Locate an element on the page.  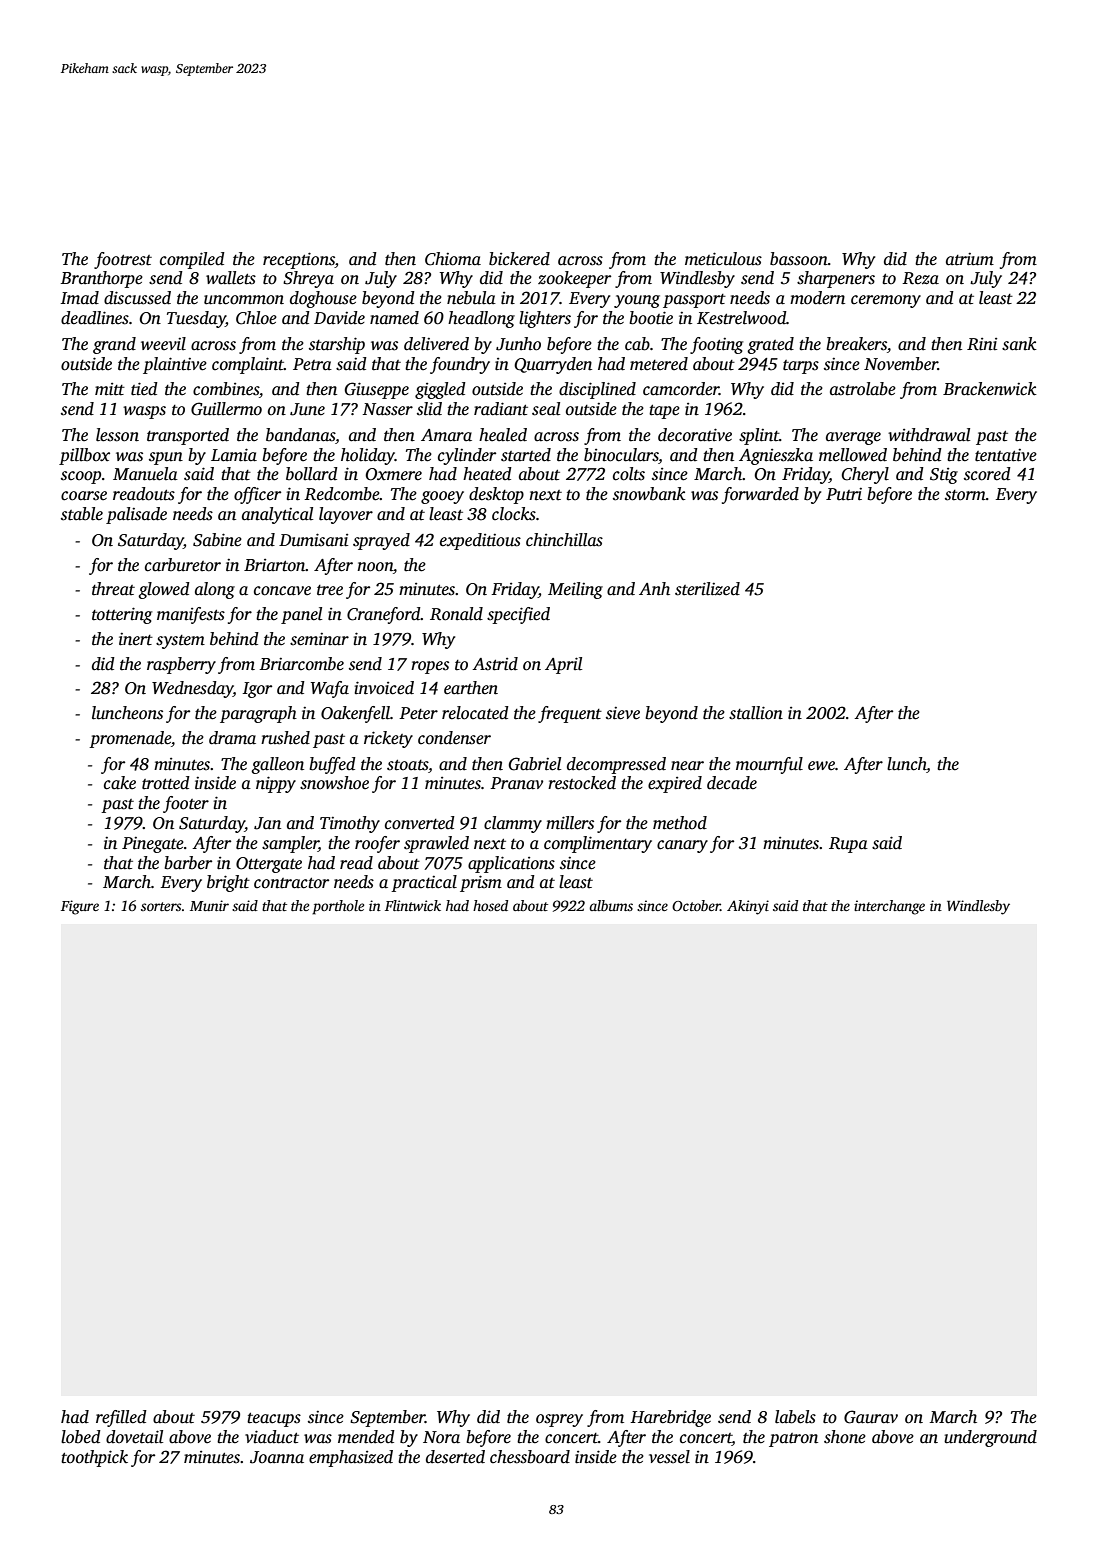
footrest is located at coordinates (123, 260).
